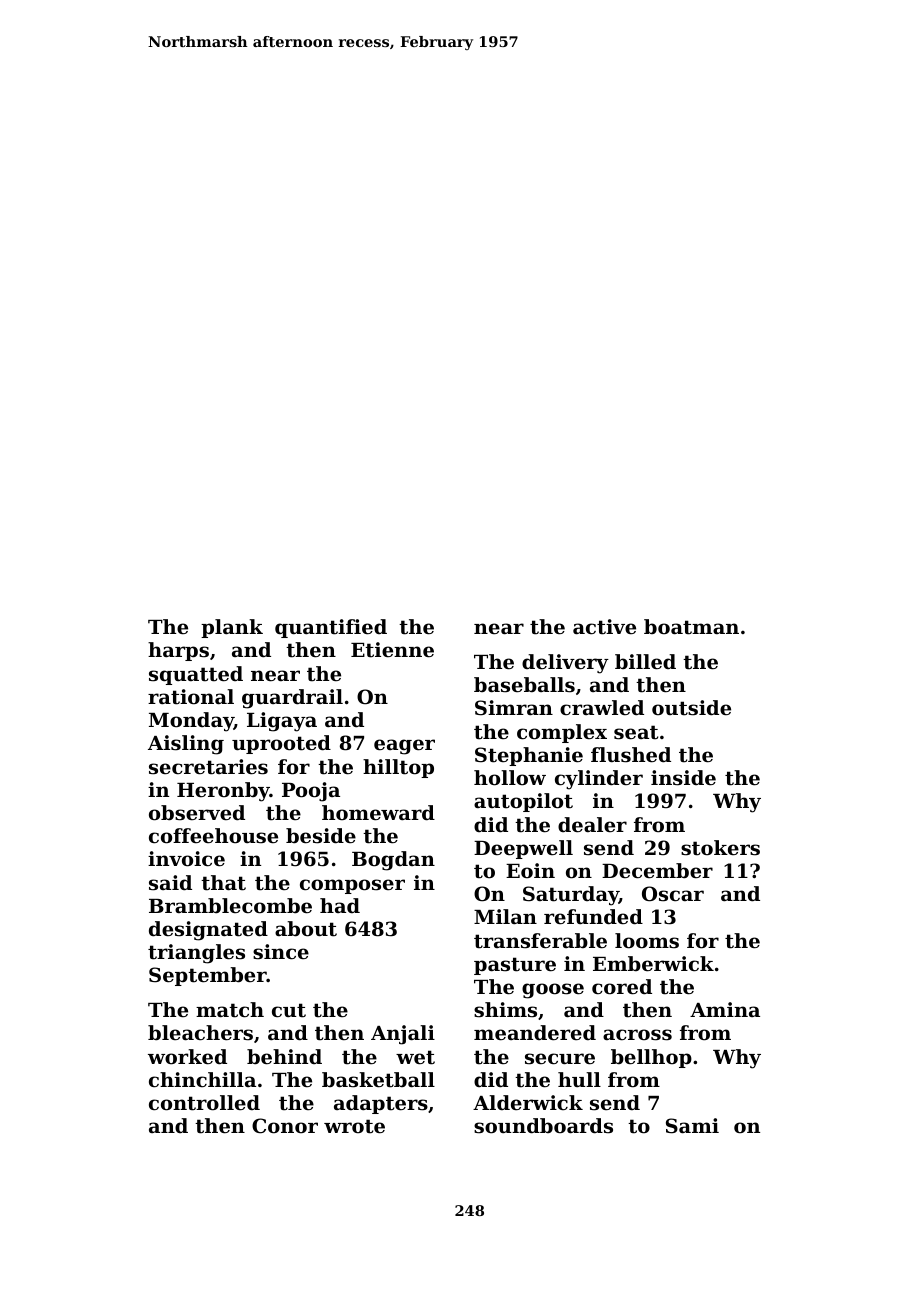  Describe the element at coordinates (528, 1102) in the screenshot. I see `Alderwick` at that location.
